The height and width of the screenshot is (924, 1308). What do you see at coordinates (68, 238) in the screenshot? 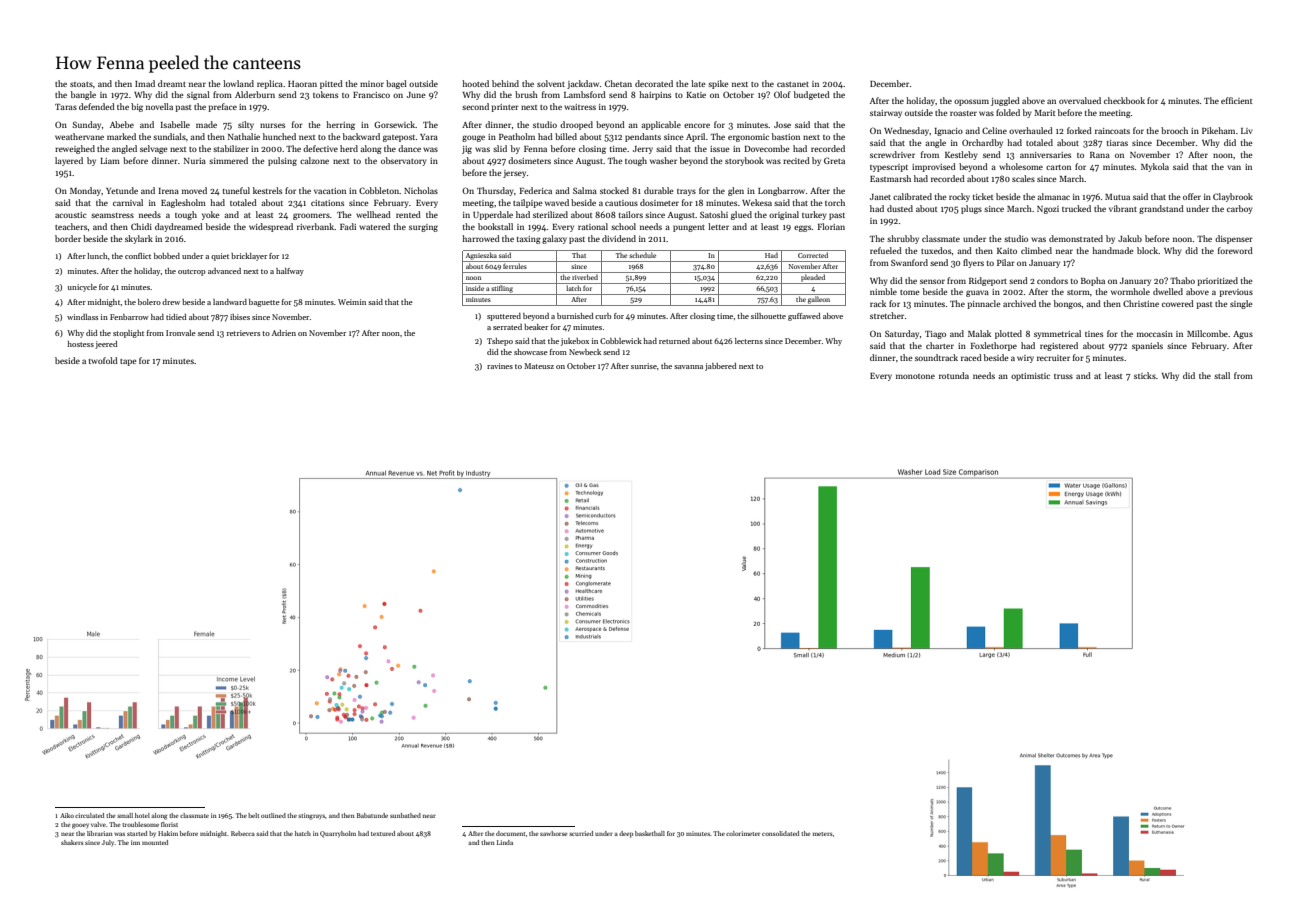
I see `border` at bounding box center [68, 238].
